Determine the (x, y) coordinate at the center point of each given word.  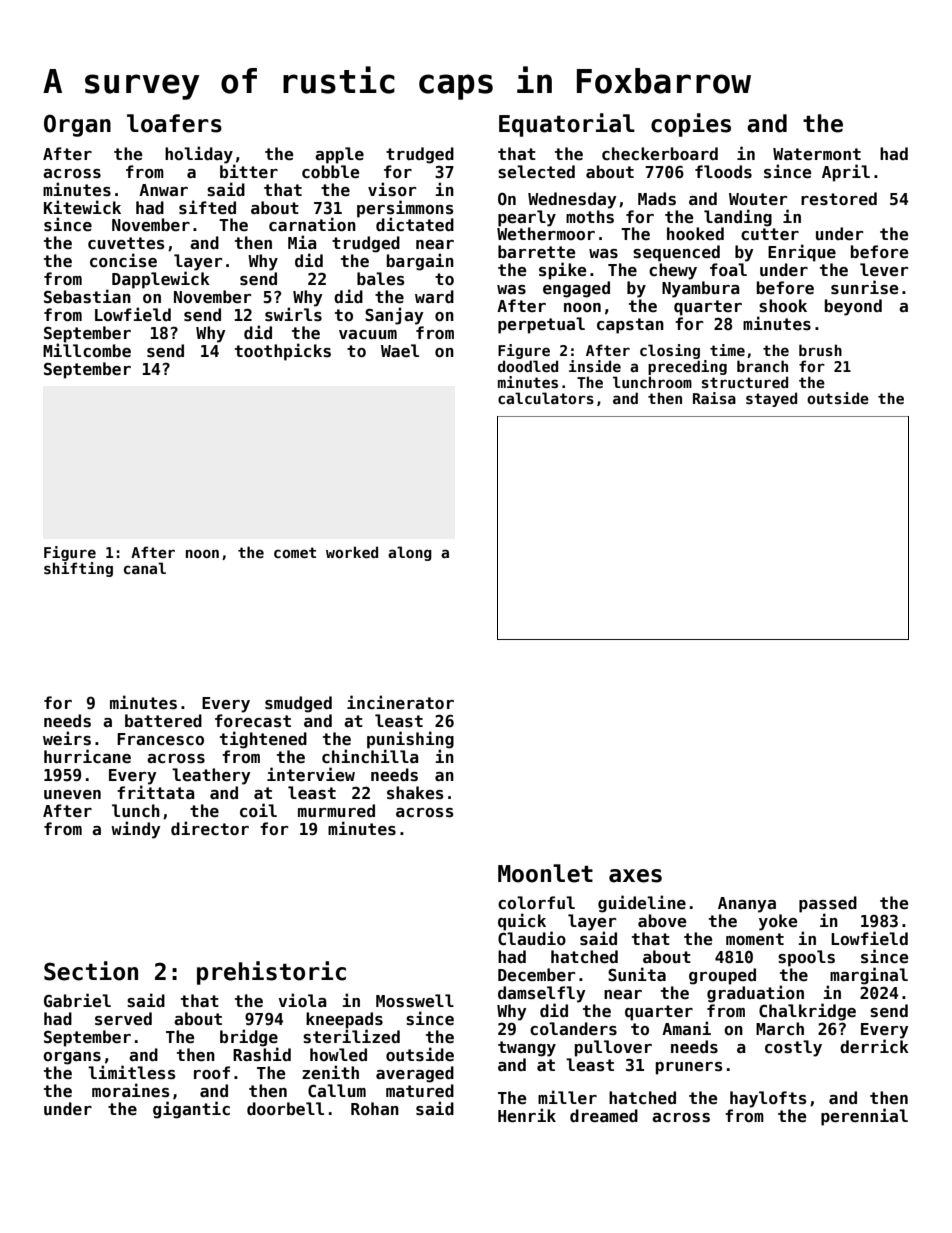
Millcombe (87, 350)
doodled (528, 366)
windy (136, 830)
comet (295, 552)
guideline (642, 904)
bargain (420, 262)
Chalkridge (807, 1012)
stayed (771, 399)
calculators (546, 398)
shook (783, 306)
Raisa (714, 398)
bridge (249, 1038)
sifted (207, 207)
